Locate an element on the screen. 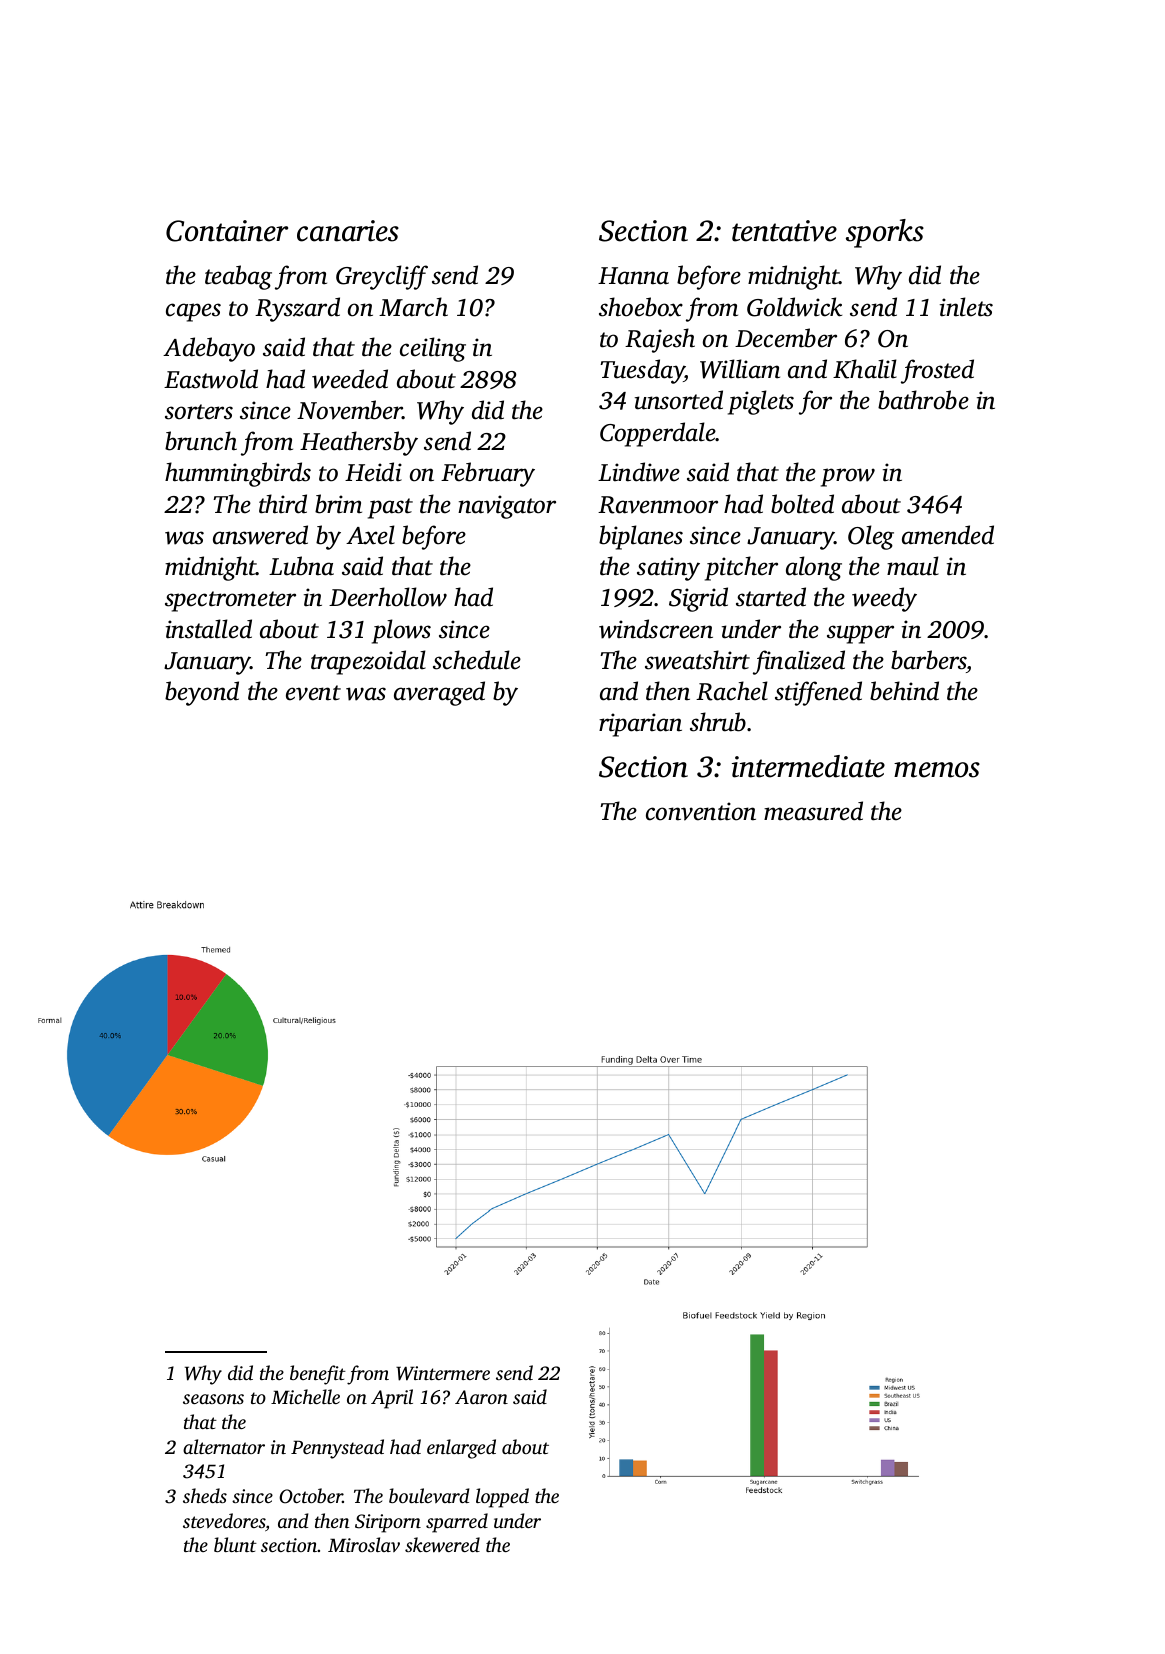  Lubna is located at coordinates (301, 566).
